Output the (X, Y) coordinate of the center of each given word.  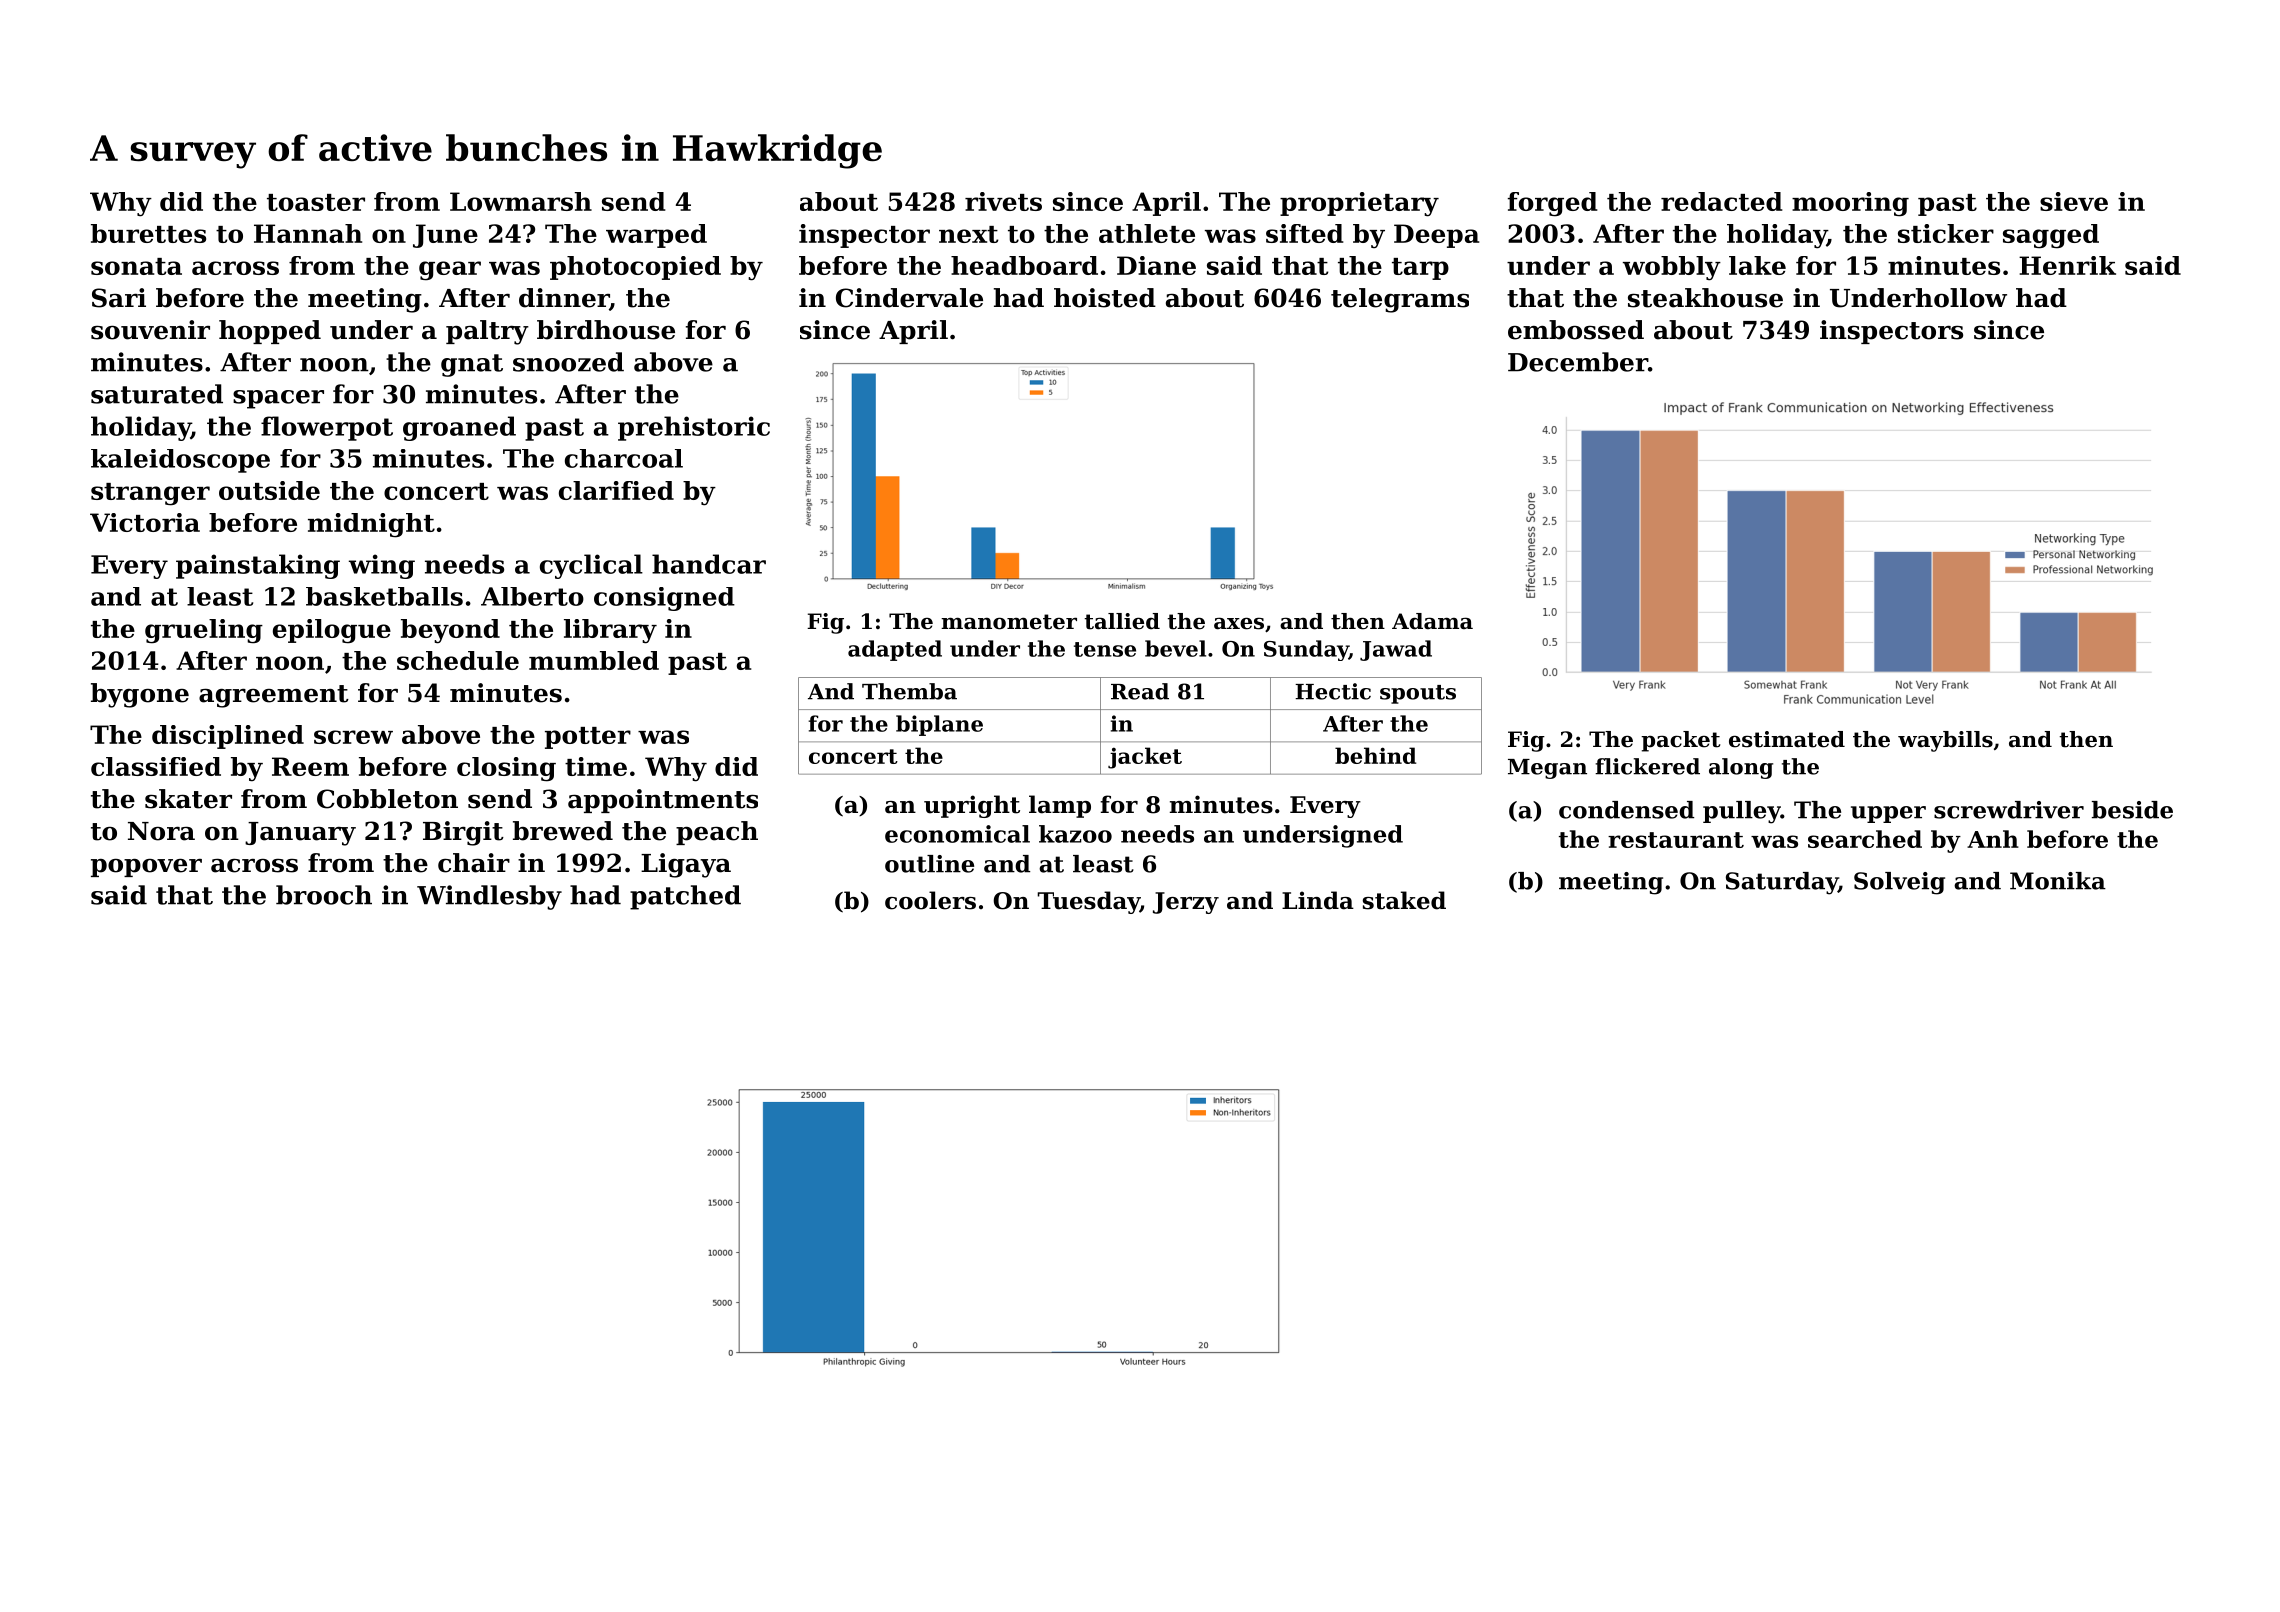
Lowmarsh (521, 201)
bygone (140, 695)
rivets (1003, 201)
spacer (278, 399)
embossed (1576, 330)
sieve (2074, 201)
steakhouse (1705, 298)
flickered (1647, 766)
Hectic (1333, 691)
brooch (324, 895)
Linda (1318, 900)
